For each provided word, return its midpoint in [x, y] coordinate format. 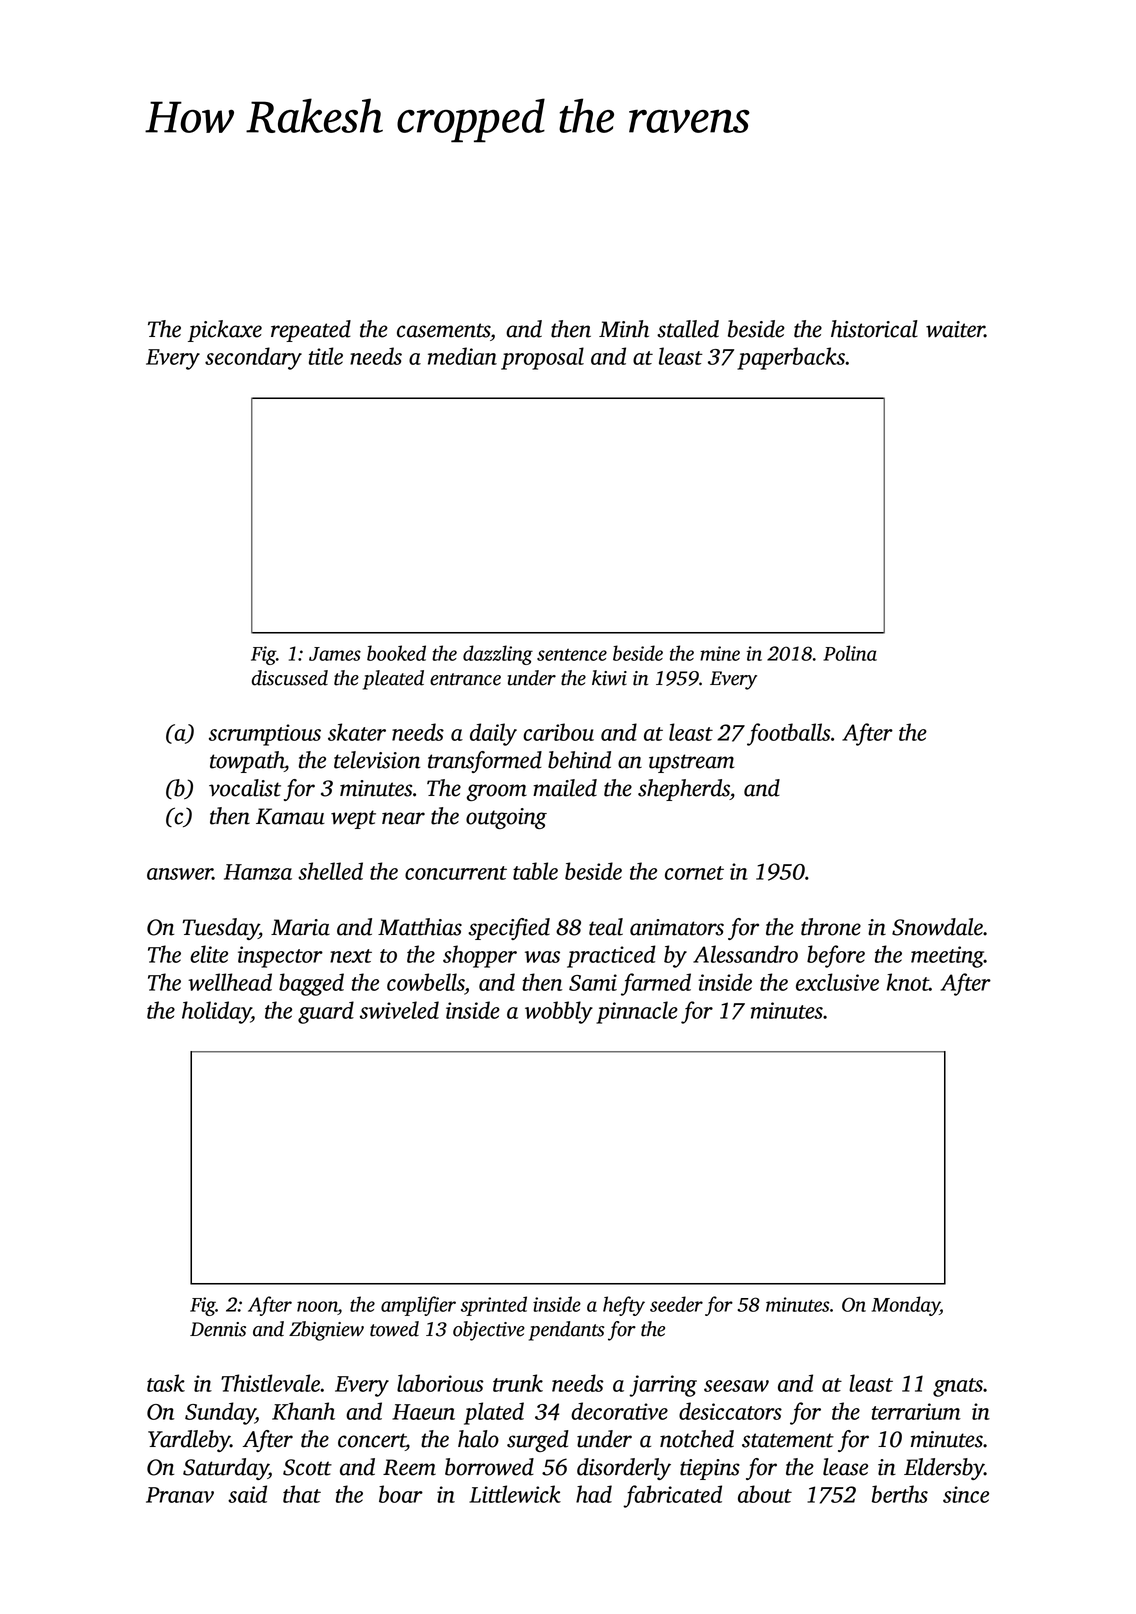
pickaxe [225, 331]
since [966, 1494]
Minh [624, 329]
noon [317, 1306]
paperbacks [791, 358]
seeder [676, 1304]
